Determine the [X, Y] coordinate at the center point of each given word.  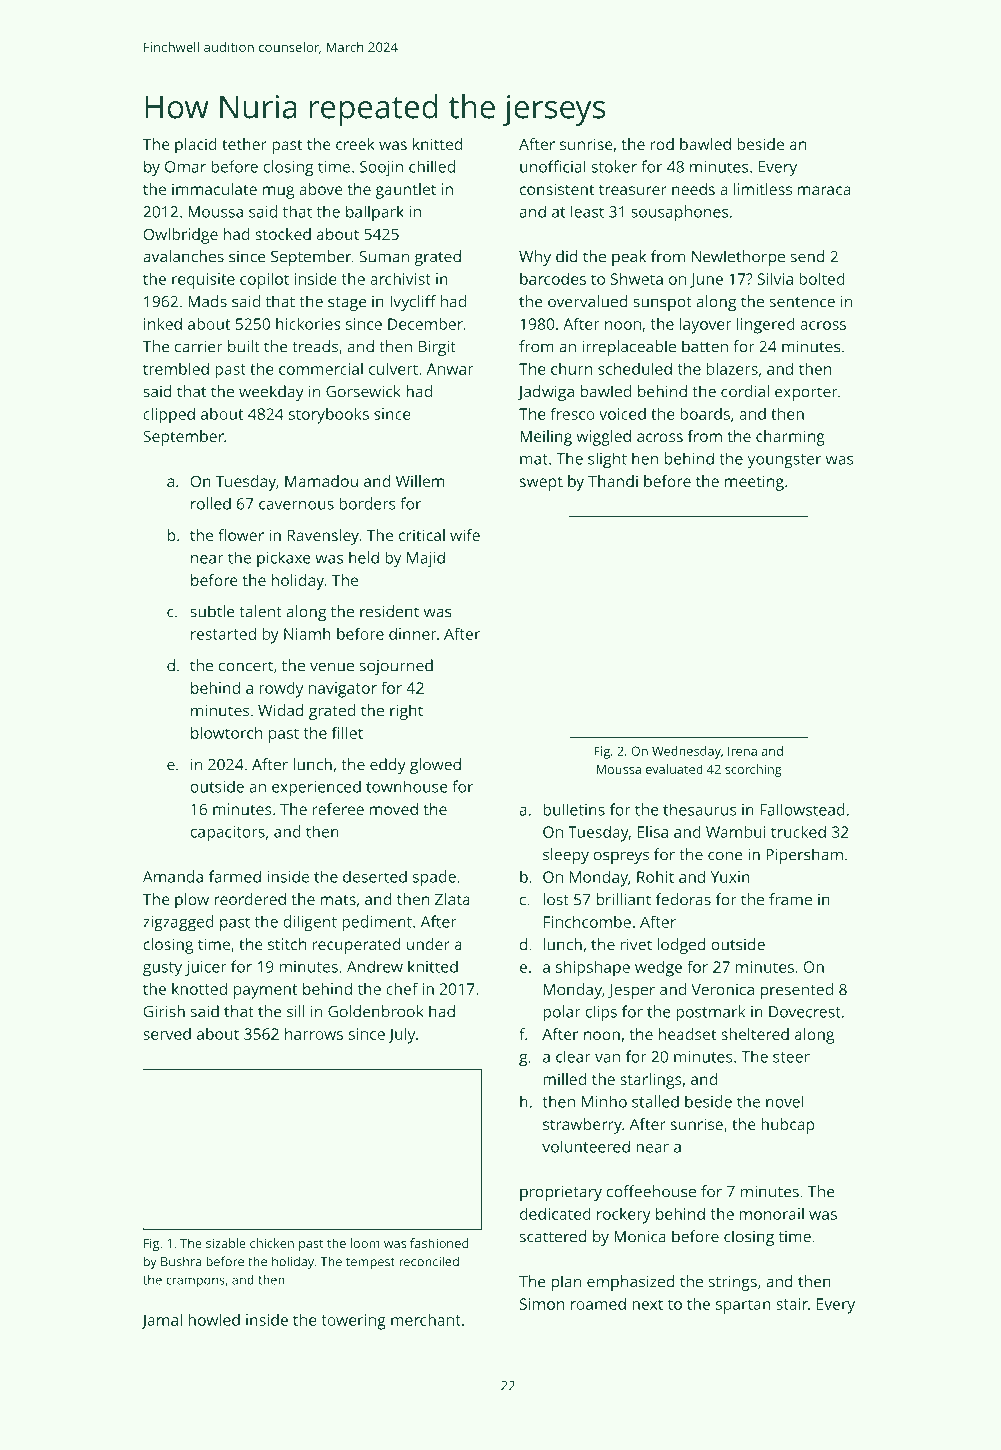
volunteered [586, 1146]
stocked [283, 234]
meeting [754, 483]
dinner [413, 634]
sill [296, 1011]
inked [163, 323]
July [401, 1035]
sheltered [755, 1034]
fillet [347, 732]
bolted [822, 278]
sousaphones [679, 213]
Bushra [181, 1261]
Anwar [450, 369]
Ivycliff [413, 303]
